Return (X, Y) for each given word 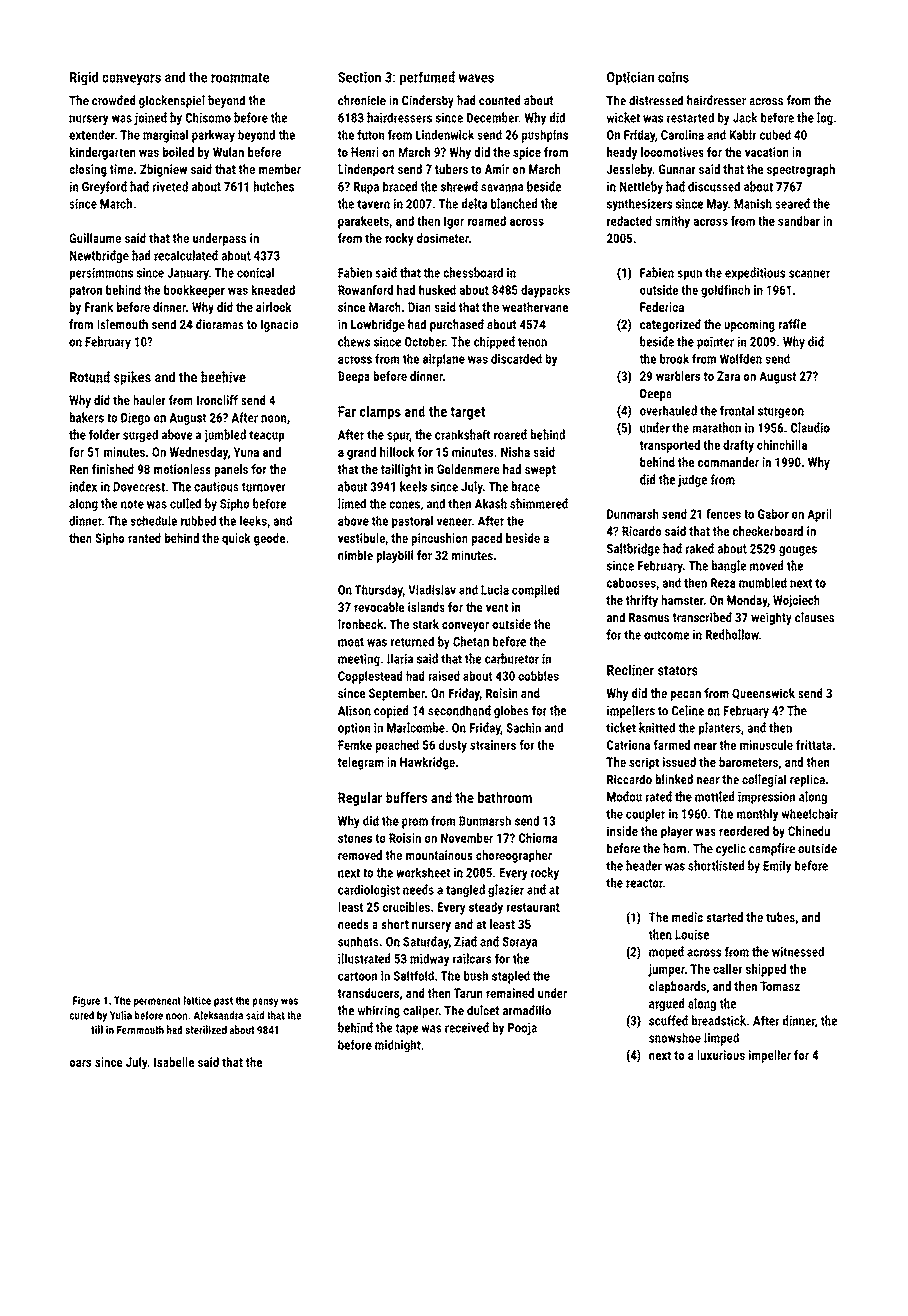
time (121, 169)
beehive (223, 377)
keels (413, 486)
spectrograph (801, 170)
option (354, 729)
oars (80, 1063)
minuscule (766, 745)
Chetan (471, 641)
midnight (398, 1046)
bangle (729, 566)
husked (437, 290)
